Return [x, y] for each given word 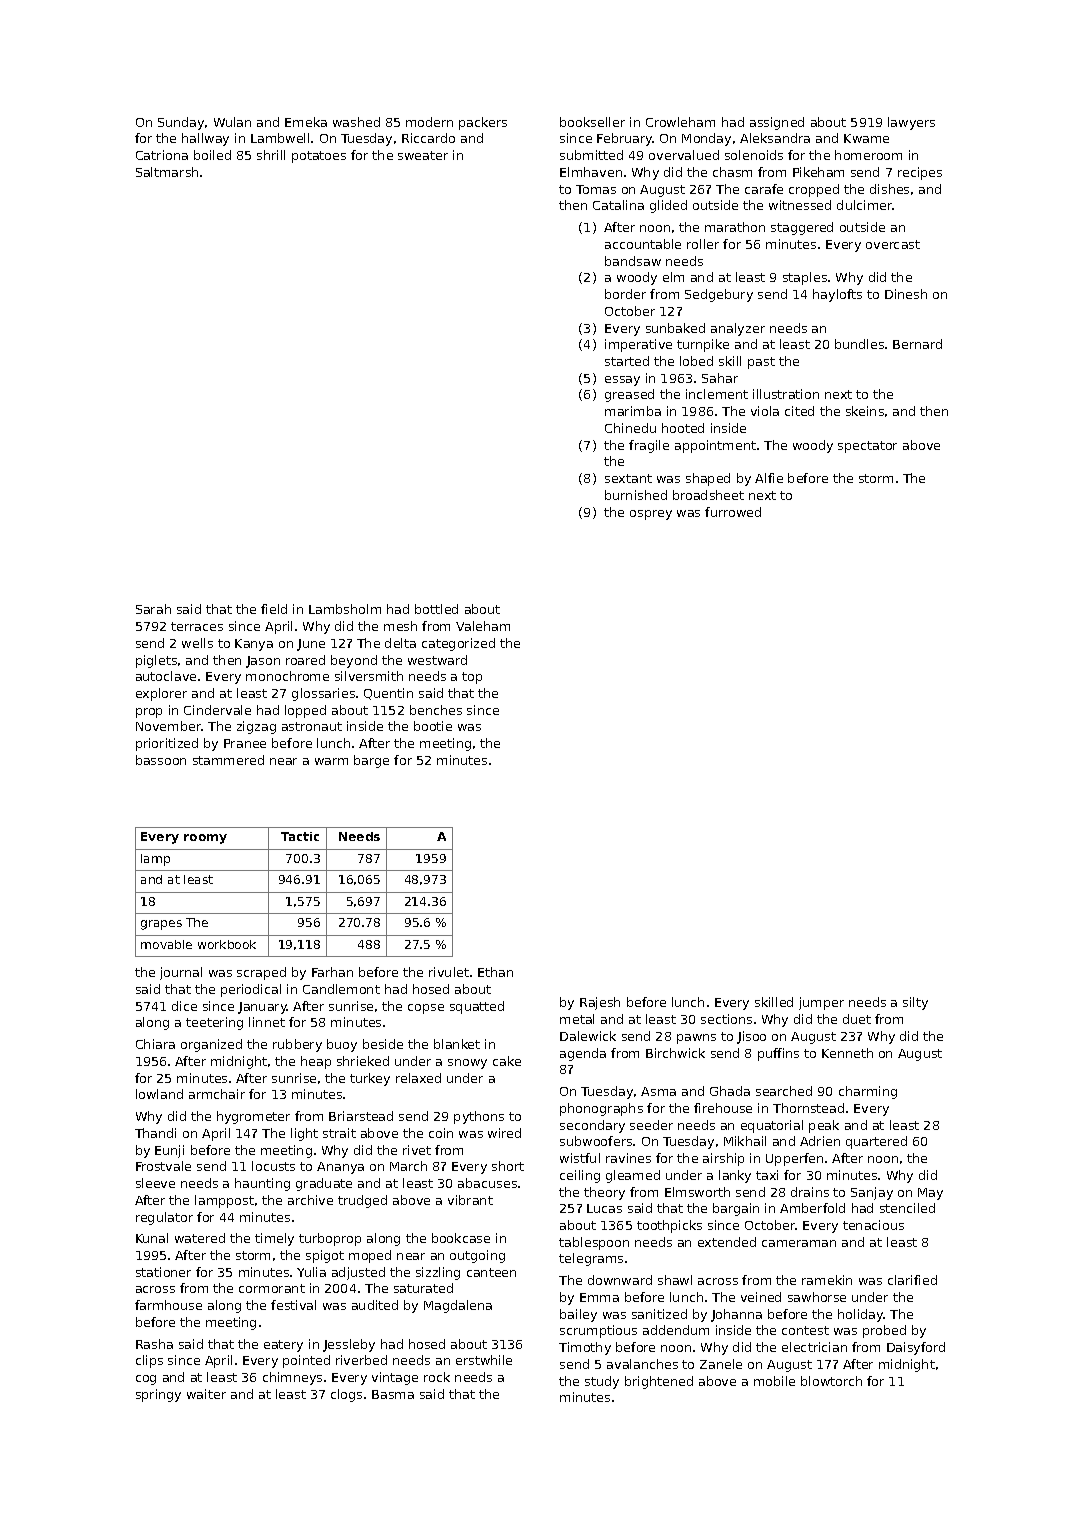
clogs [346, 1395]
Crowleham [680, 122]
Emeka [306, 122]
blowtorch [831, 1381]
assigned [777, 123]
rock [437, 1377]
